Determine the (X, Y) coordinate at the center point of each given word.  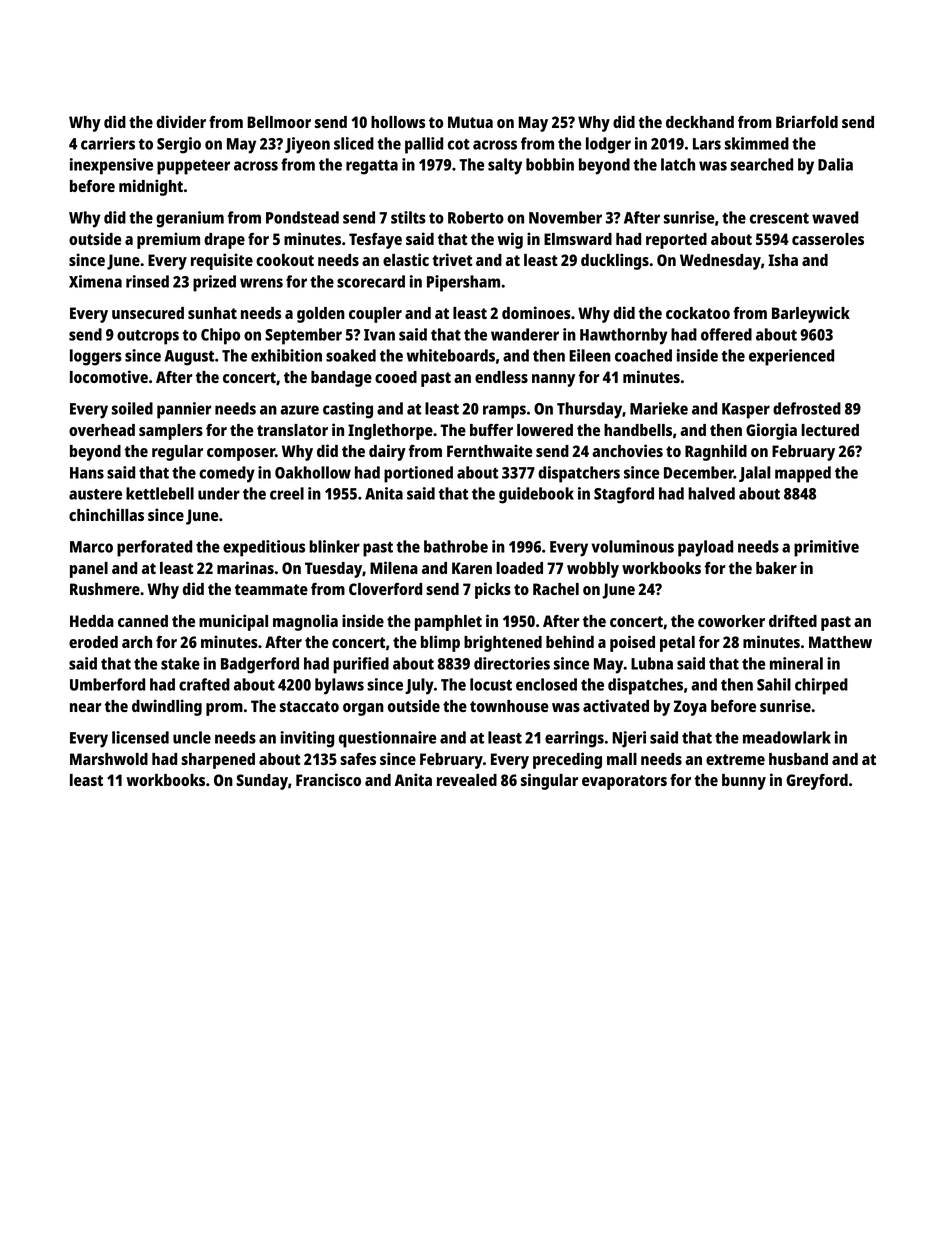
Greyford (817, 782)
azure (299, 410)
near (85, 707)
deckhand (700, 122)
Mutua (470, 122)
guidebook (536, 495)
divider (181, 121)
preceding (567, 760)
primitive (826, 548)
